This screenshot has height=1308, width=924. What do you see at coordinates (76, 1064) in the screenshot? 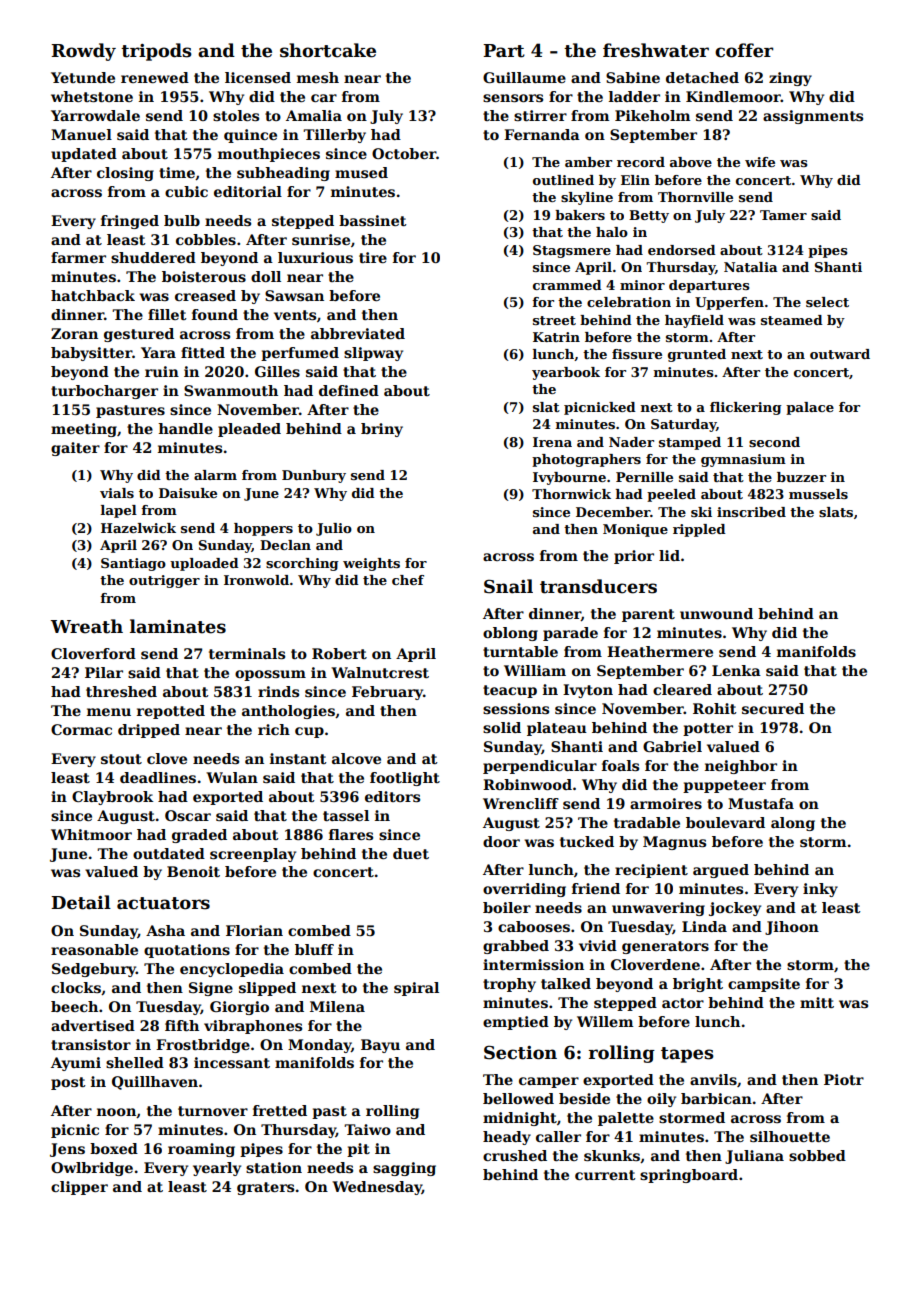
I see `Ayumi` at bounding box center [76, 1064].
